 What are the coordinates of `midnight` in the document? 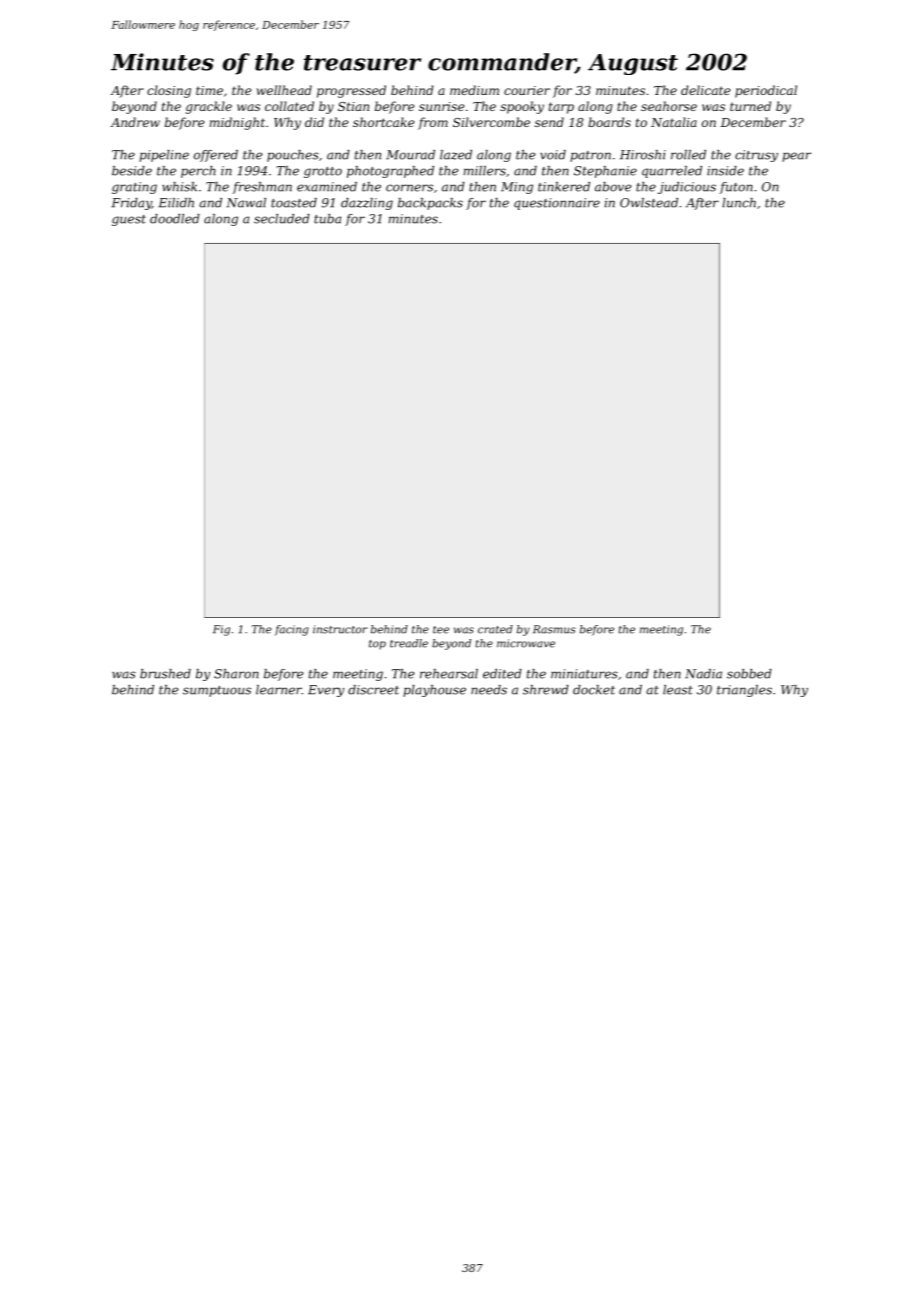 It's located at (237, 123).
